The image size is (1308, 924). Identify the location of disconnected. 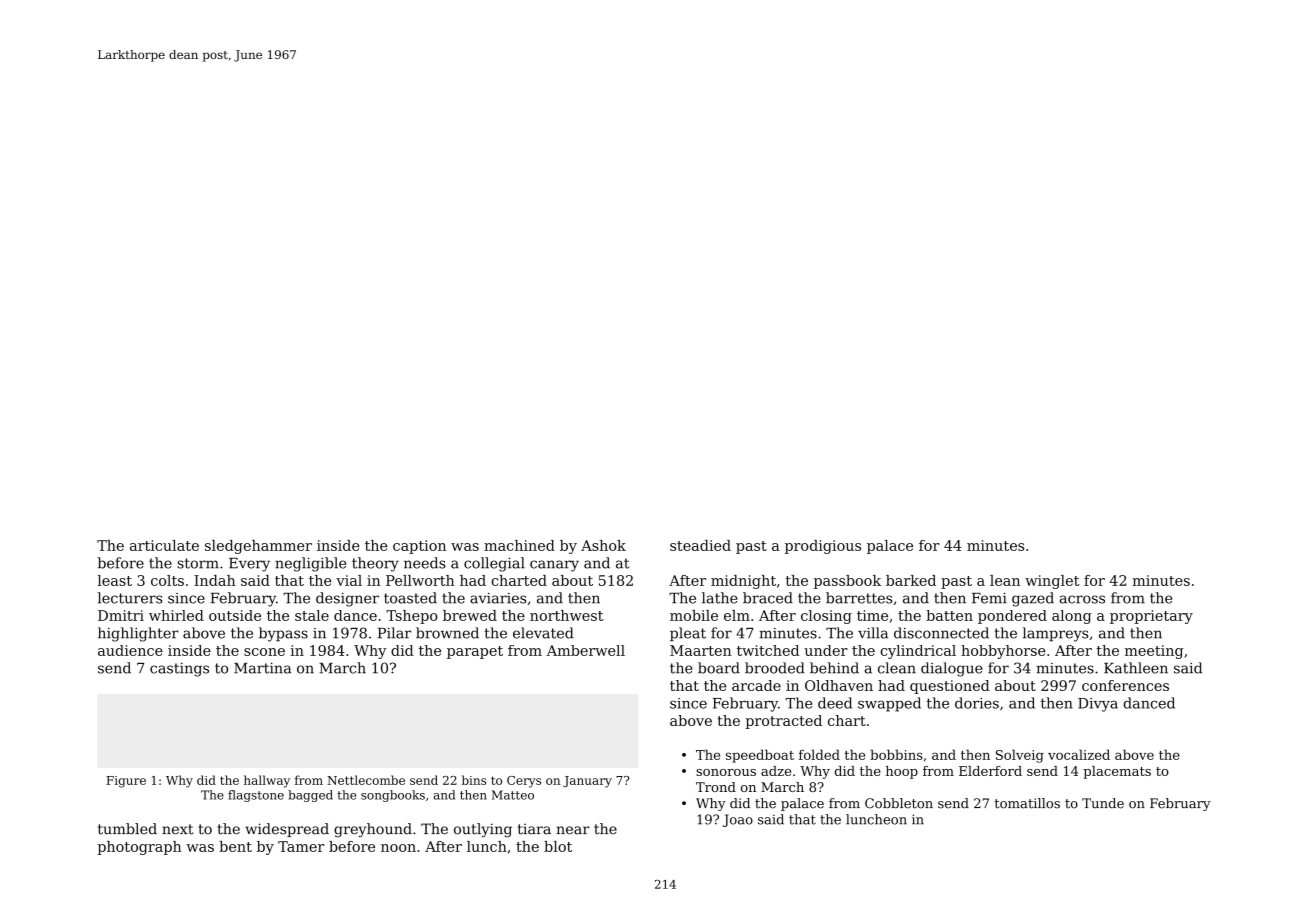
(941, 633).
